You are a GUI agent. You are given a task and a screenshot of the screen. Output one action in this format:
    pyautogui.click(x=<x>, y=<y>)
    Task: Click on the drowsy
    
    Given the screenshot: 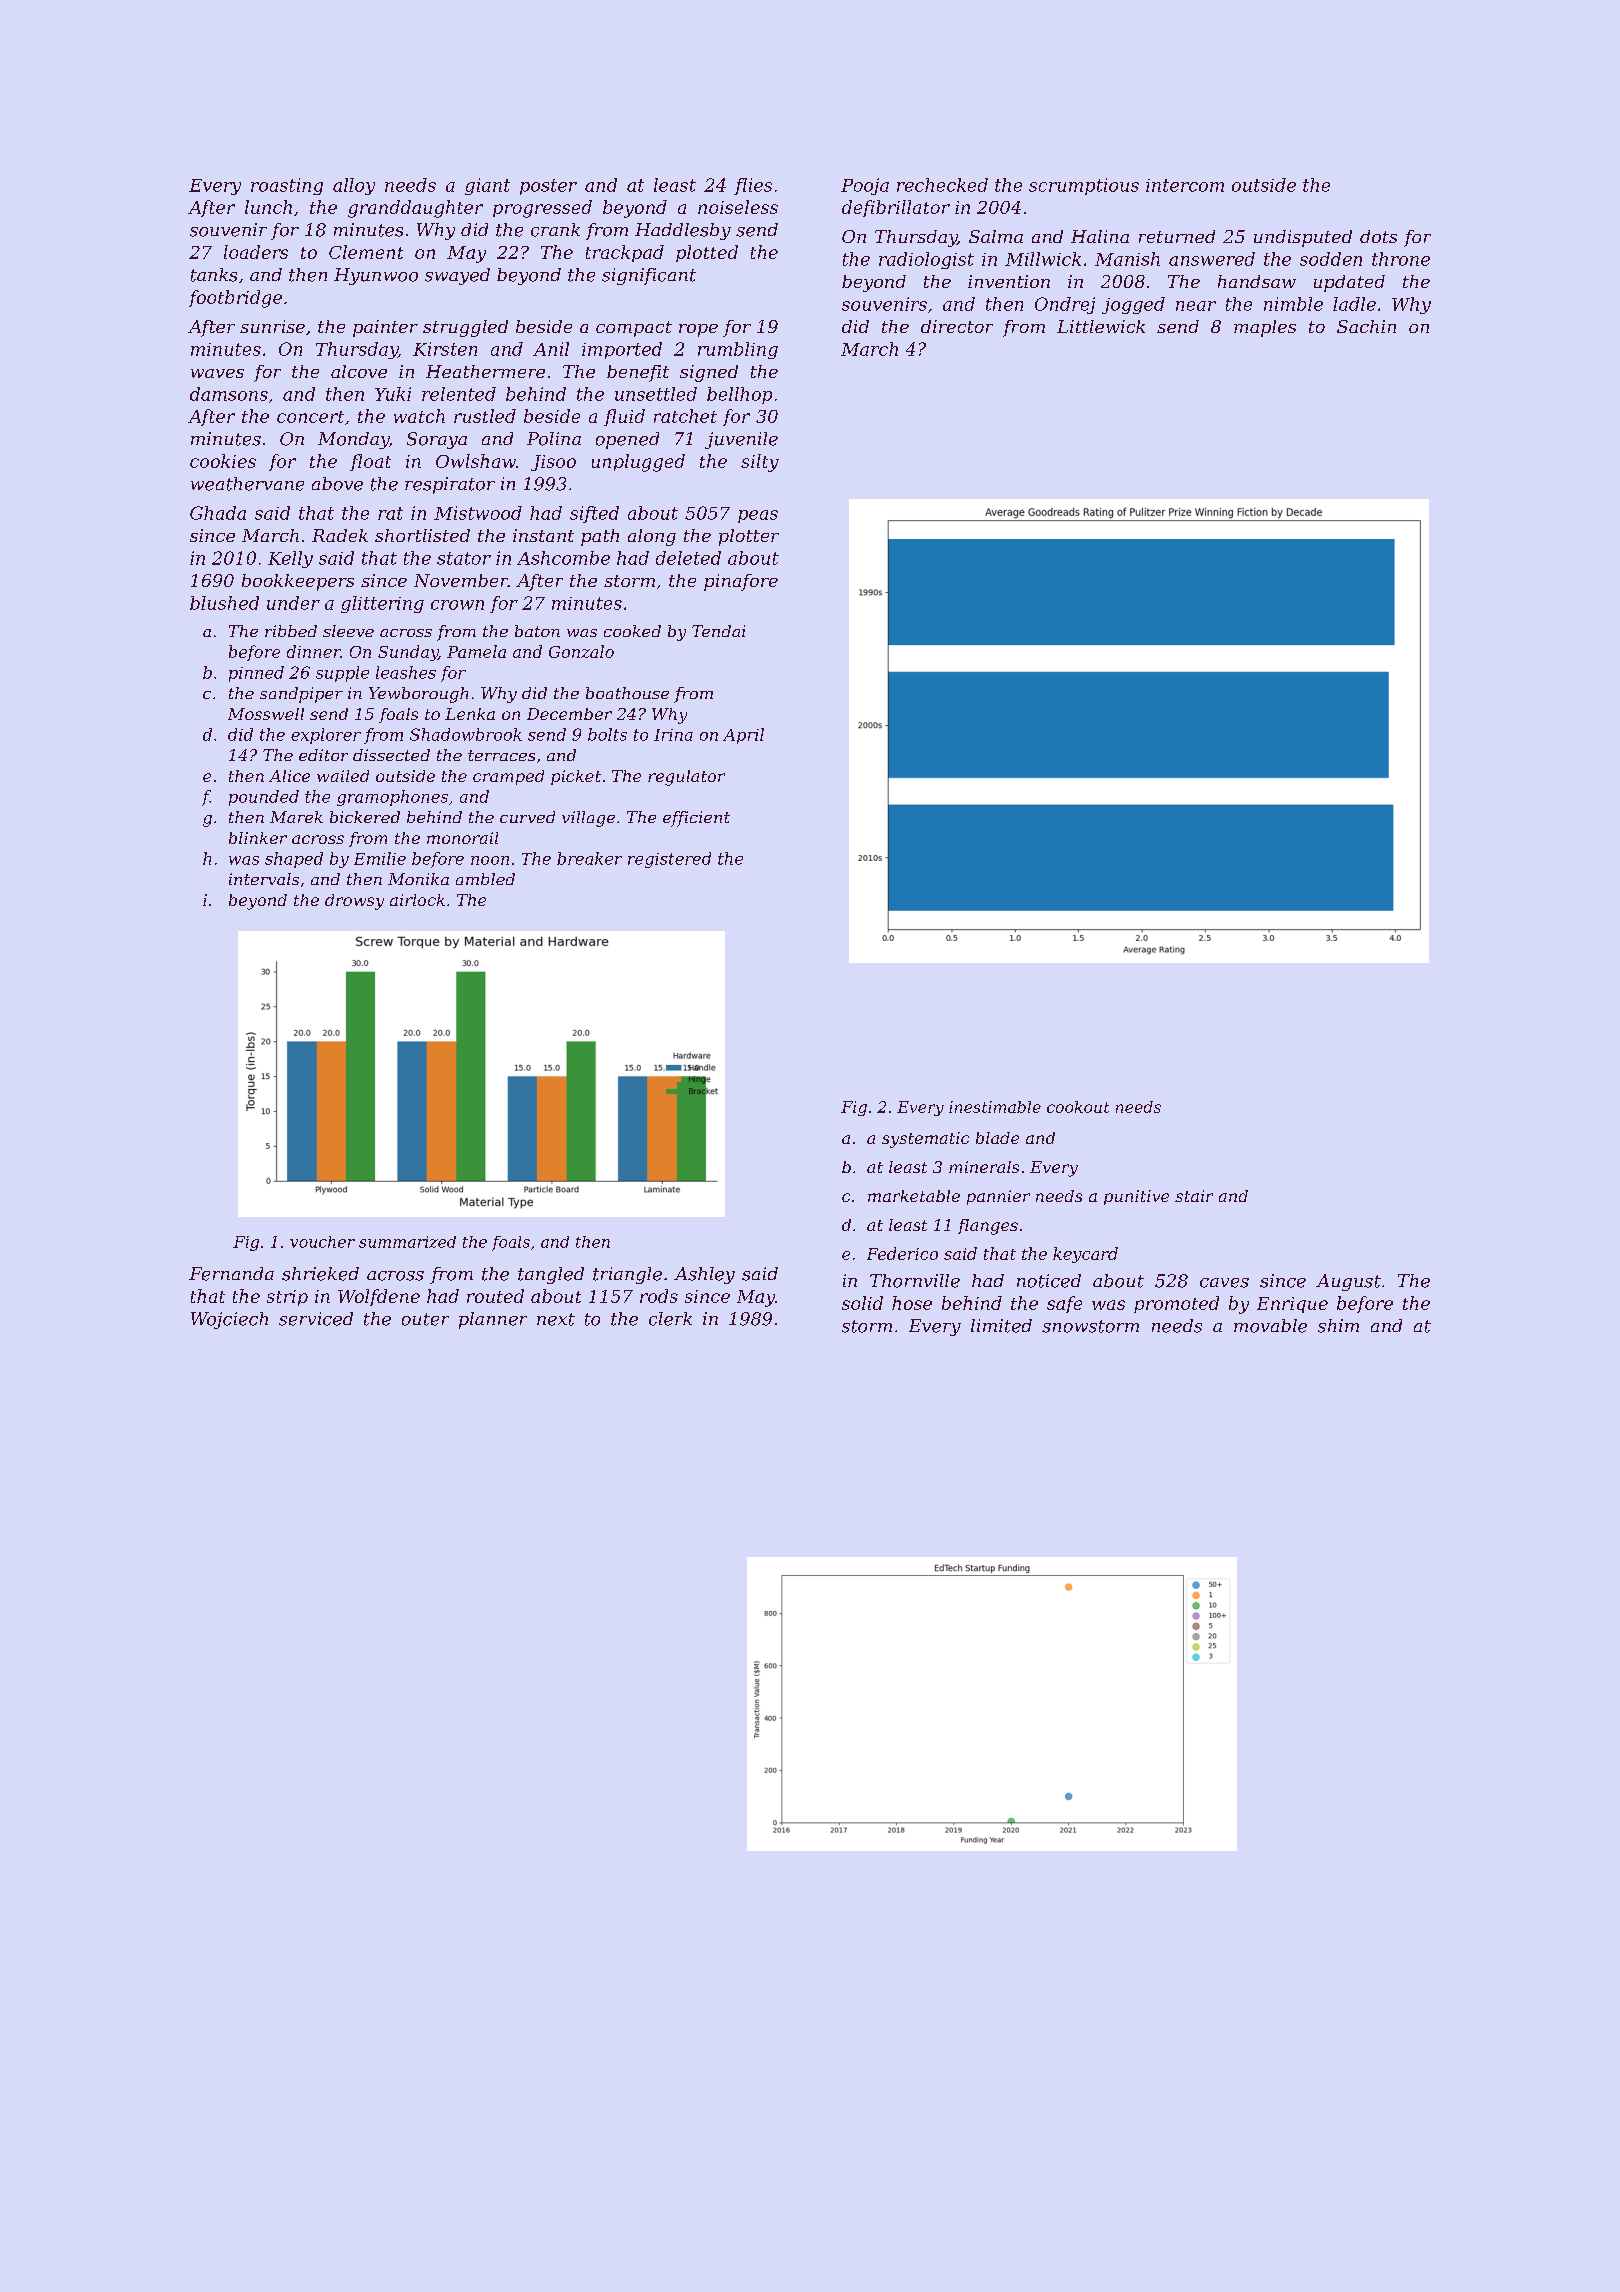 What is the action you would take?
    pyautogui.click(x=354, y=902)
